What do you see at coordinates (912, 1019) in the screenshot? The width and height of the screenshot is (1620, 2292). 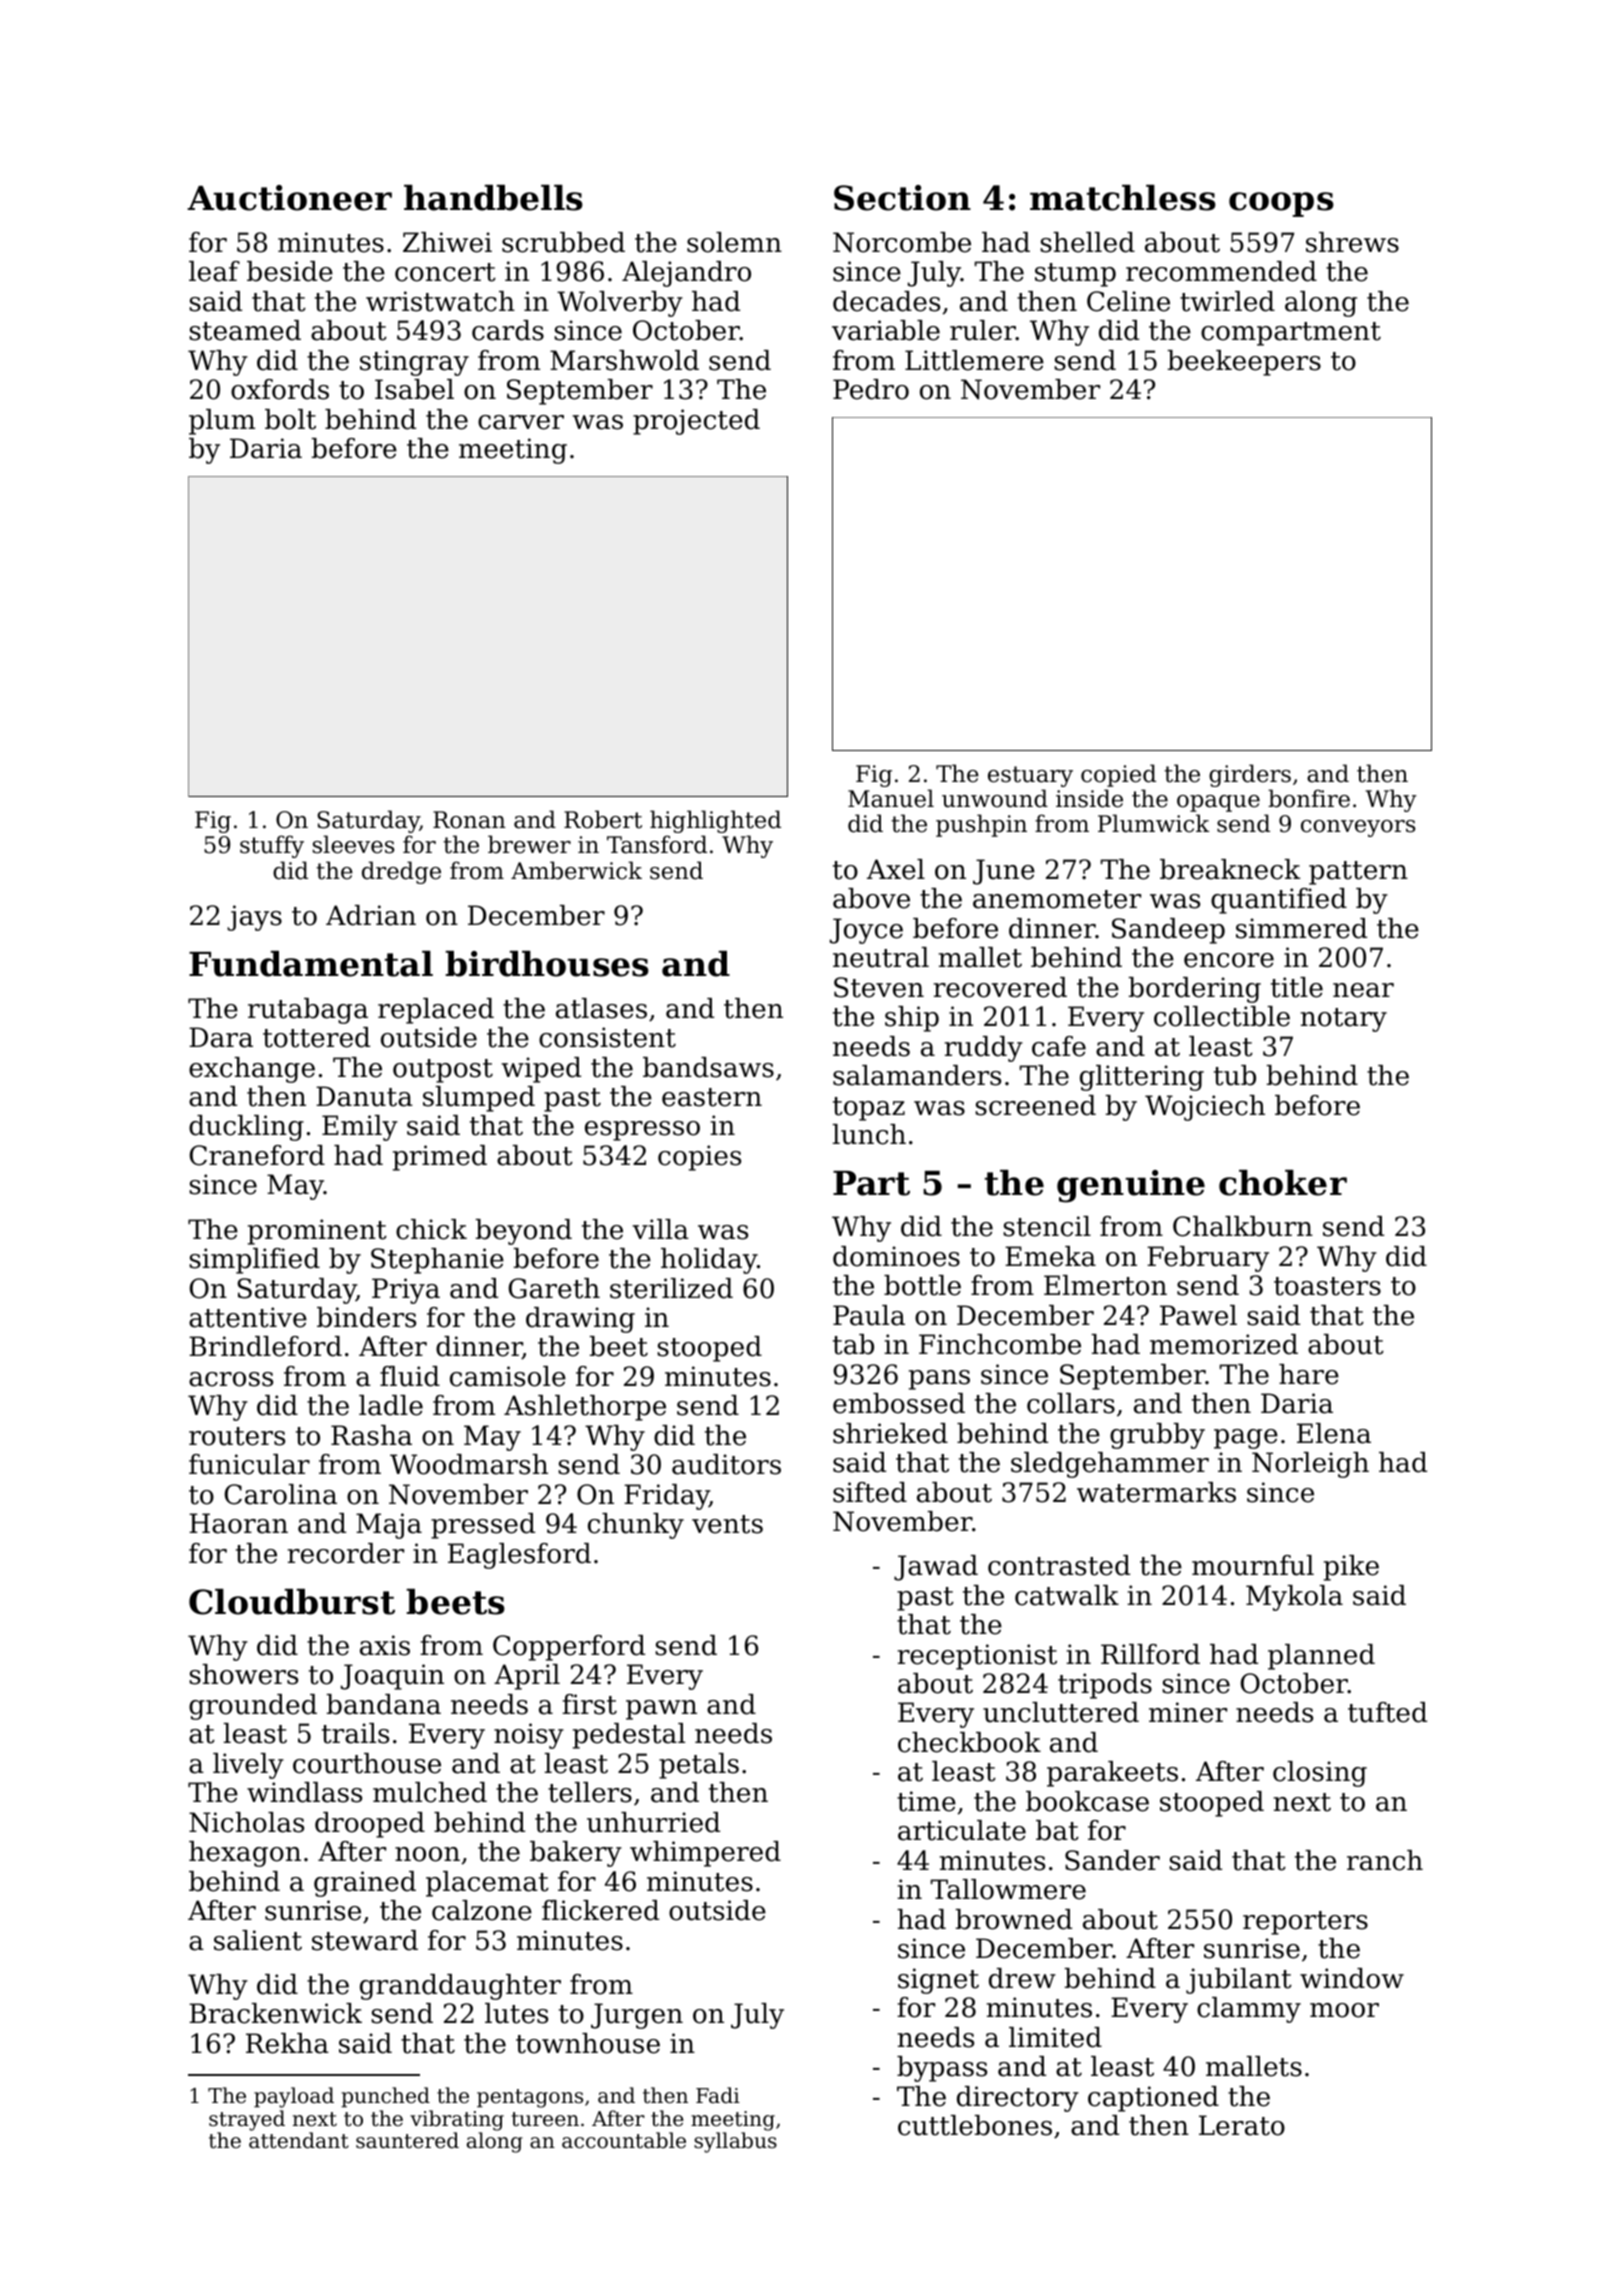 I see `ship` at bounding box center [912, 1019].
